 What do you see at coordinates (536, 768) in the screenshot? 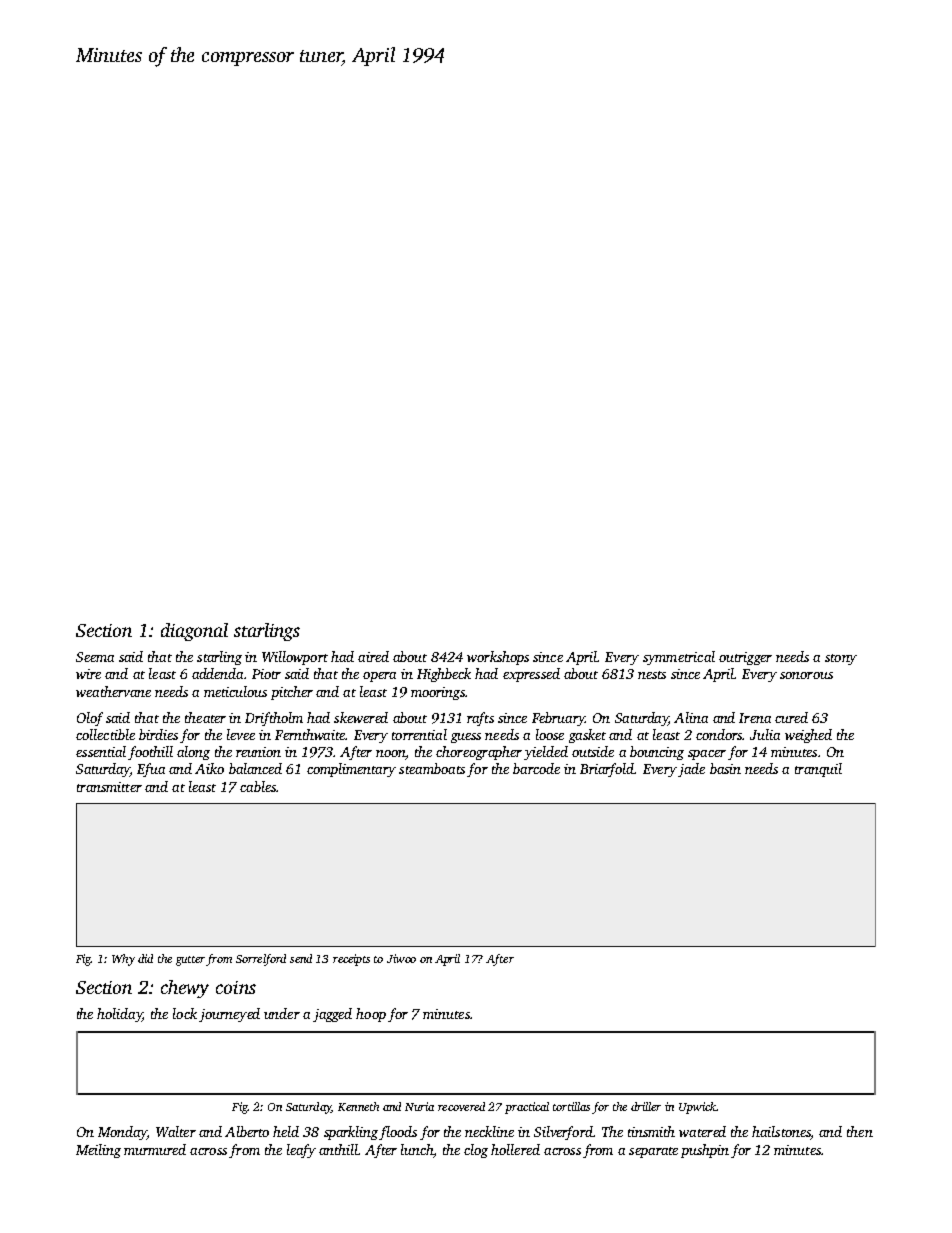
I see `barcode` at bounding box center [536, 768].
